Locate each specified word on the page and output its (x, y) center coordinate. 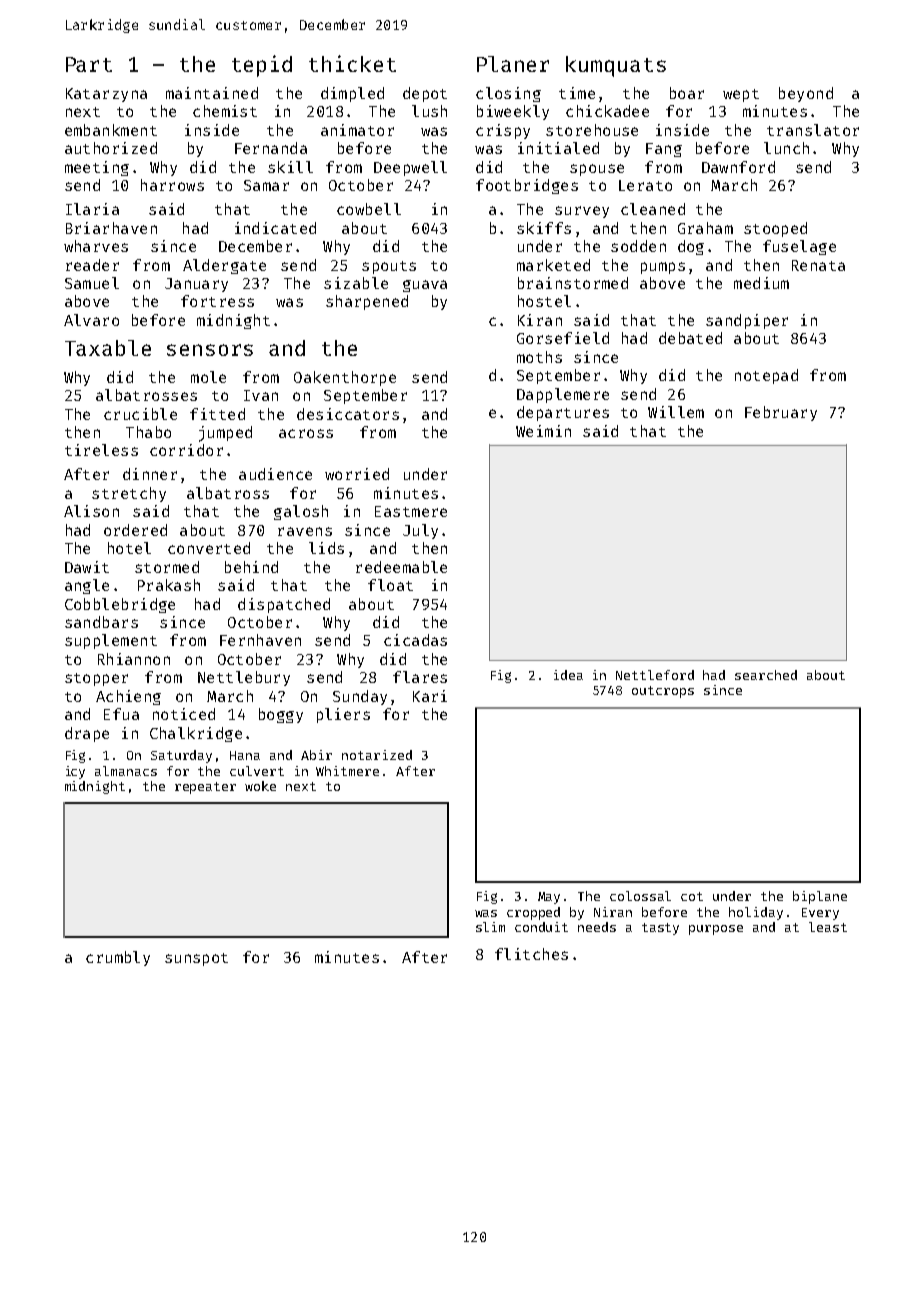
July (420, 531)
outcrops (663, 692)
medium (761, 283)
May (549, 898)
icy (75, 772)
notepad (766, 376)
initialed (558, 148)
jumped (225, 434)
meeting (97, 168)
